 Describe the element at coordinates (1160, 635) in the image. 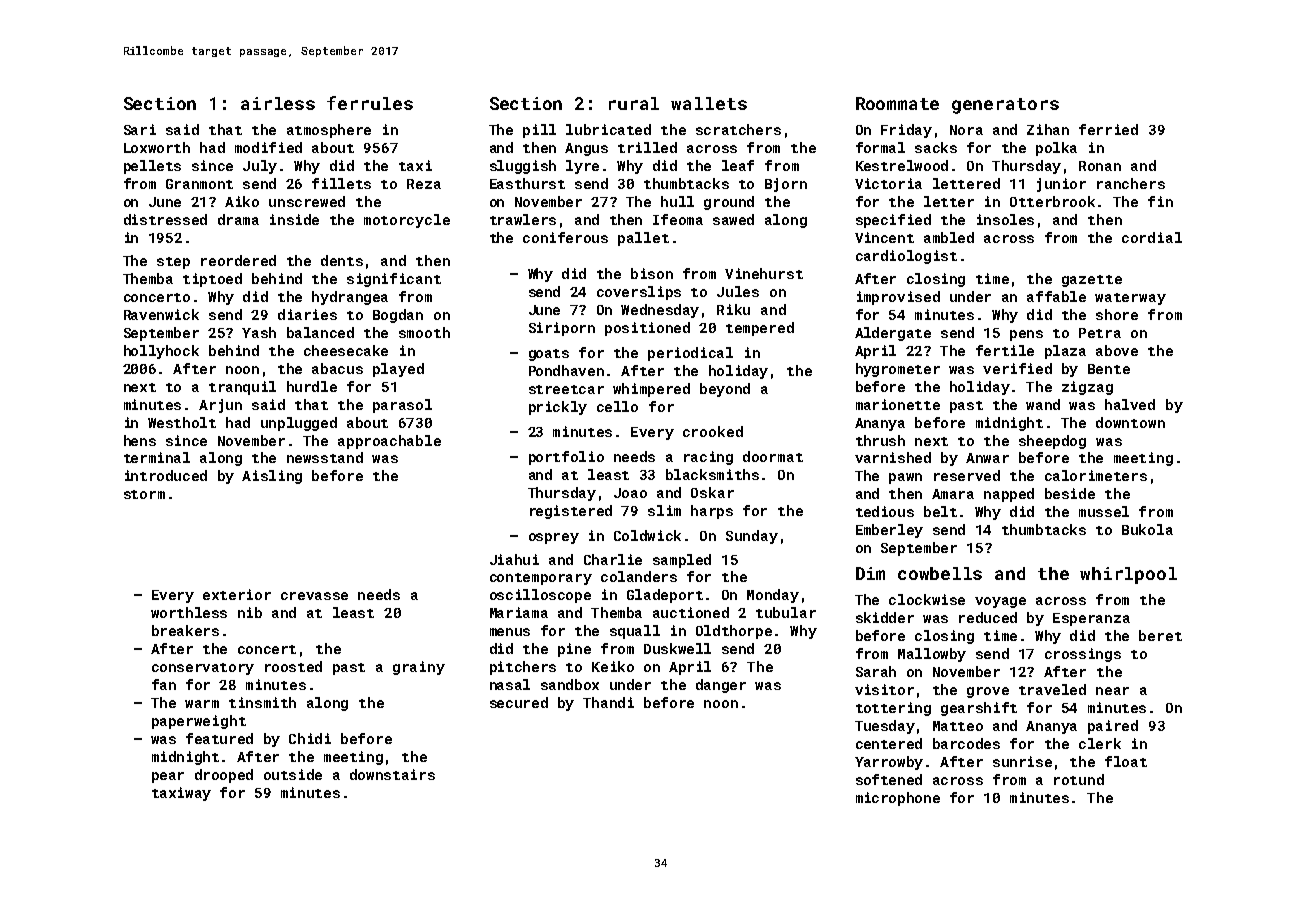

I see `beret` at that location.
